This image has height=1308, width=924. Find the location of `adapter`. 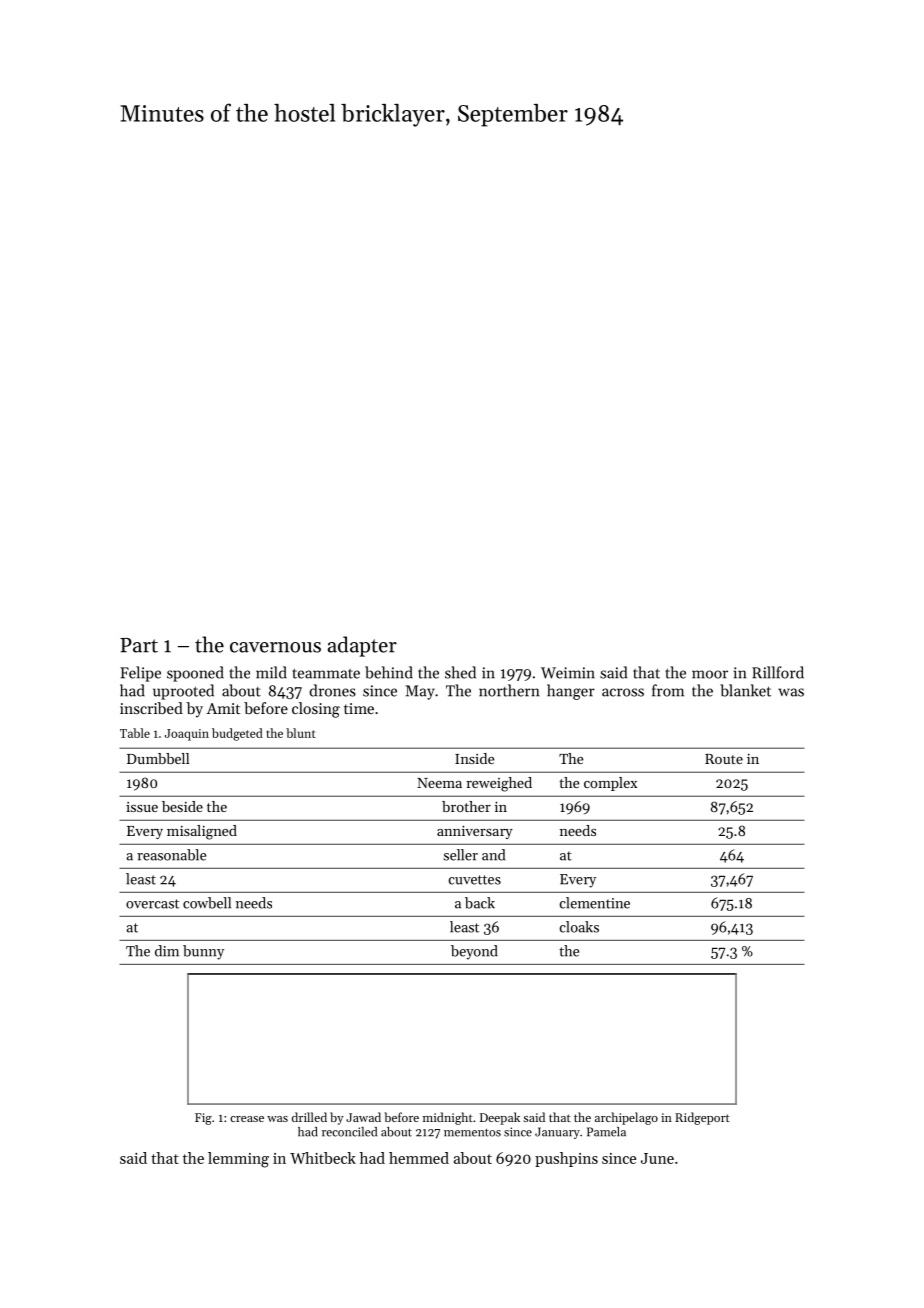

adapter is located at coordinates (362, 646).
